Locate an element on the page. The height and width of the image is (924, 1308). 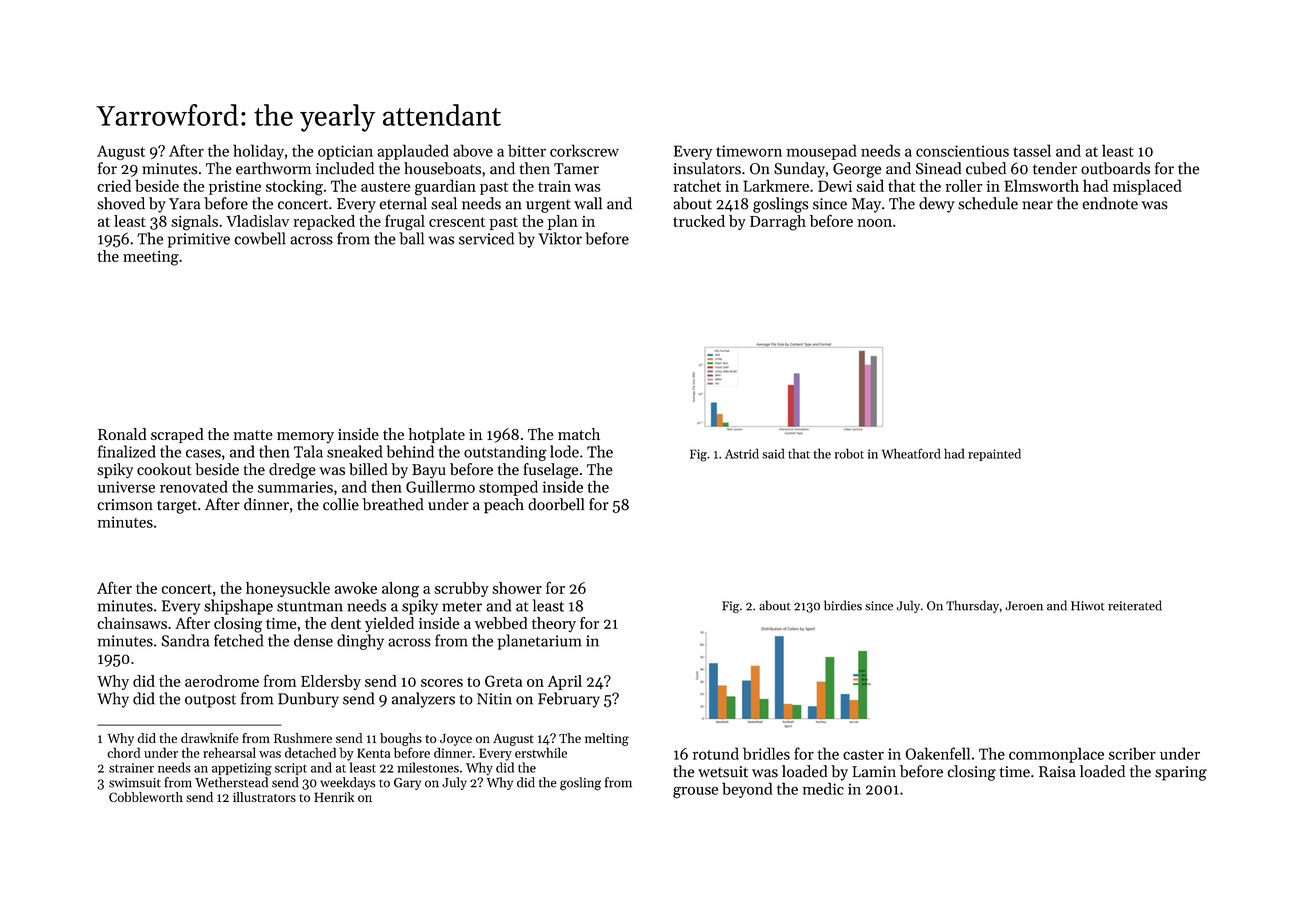
match is located at coordinates (579, 434).
